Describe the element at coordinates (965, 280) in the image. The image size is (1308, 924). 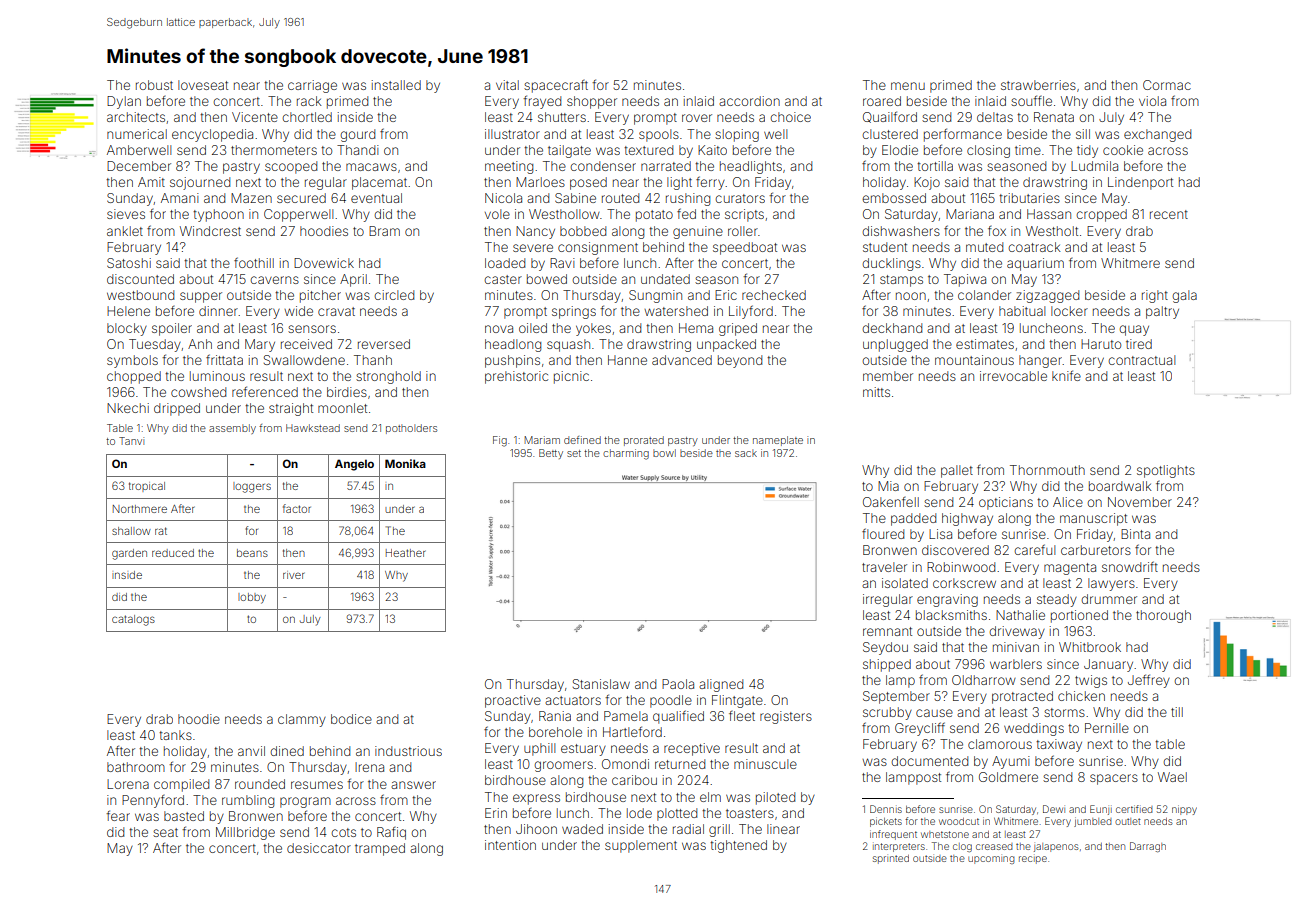
I see `Tapiwa` at that location.
